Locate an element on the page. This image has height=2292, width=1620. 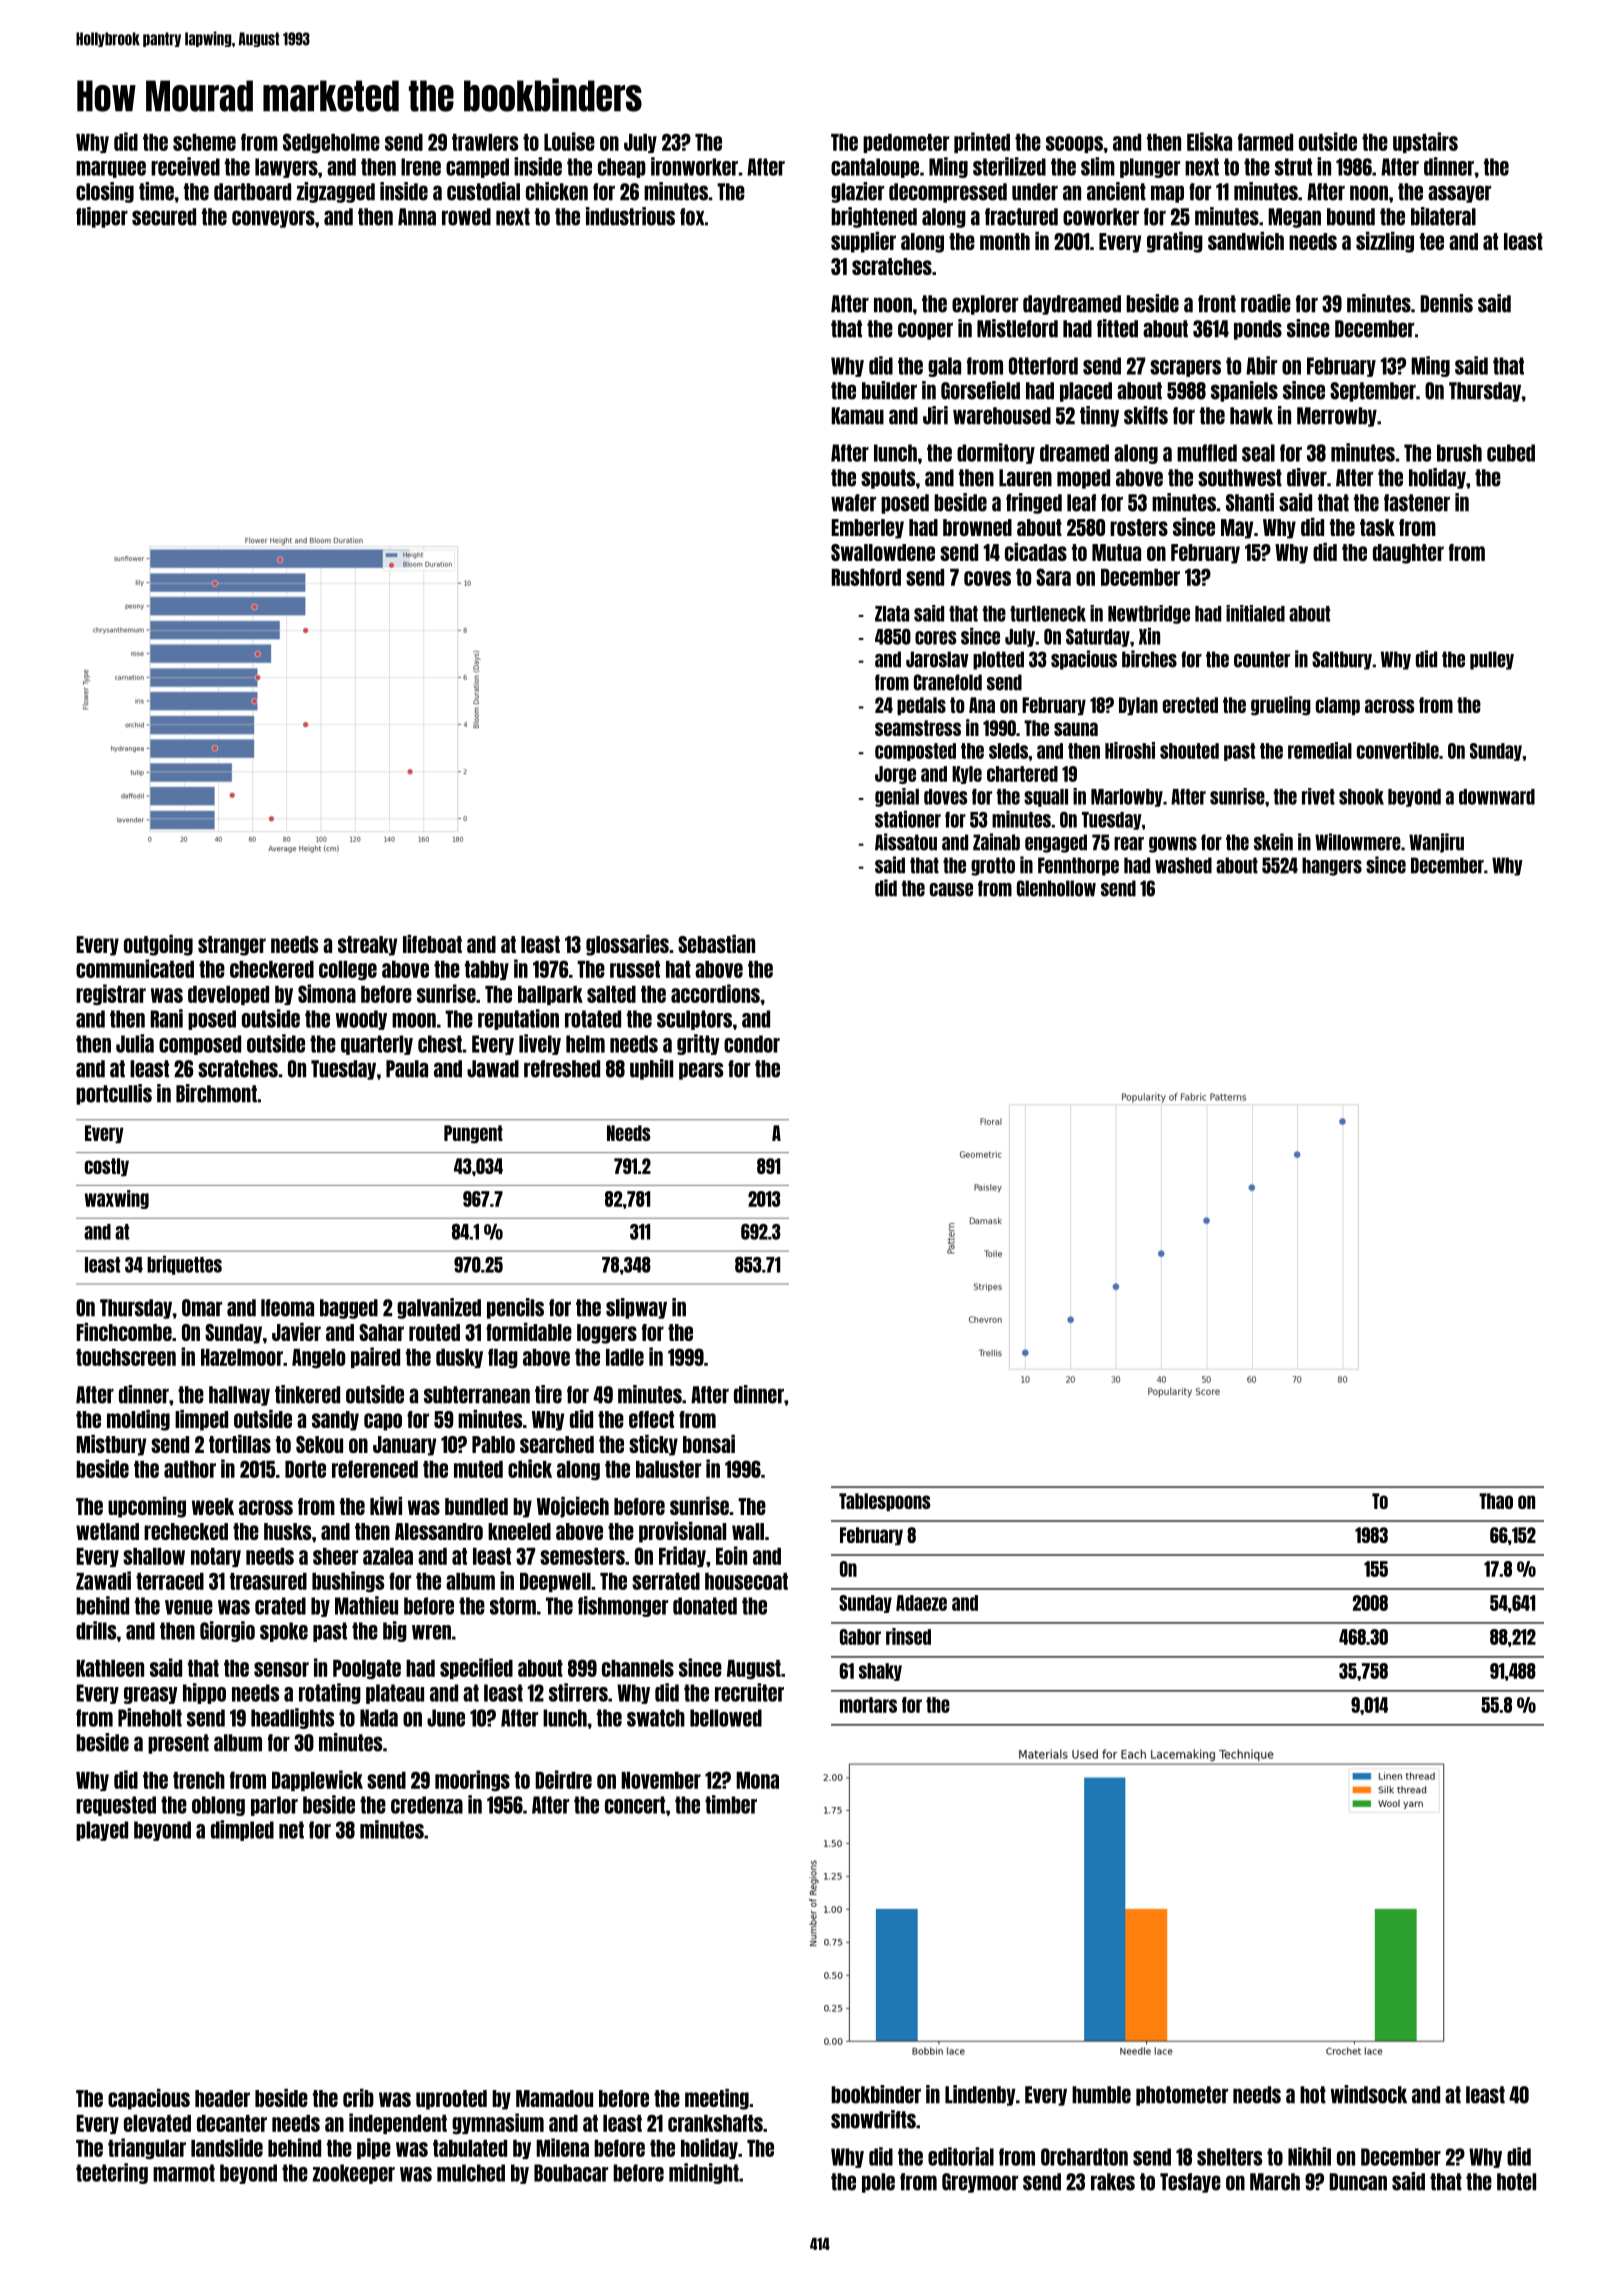
upstairs is located at coordinates (1425, 142).
